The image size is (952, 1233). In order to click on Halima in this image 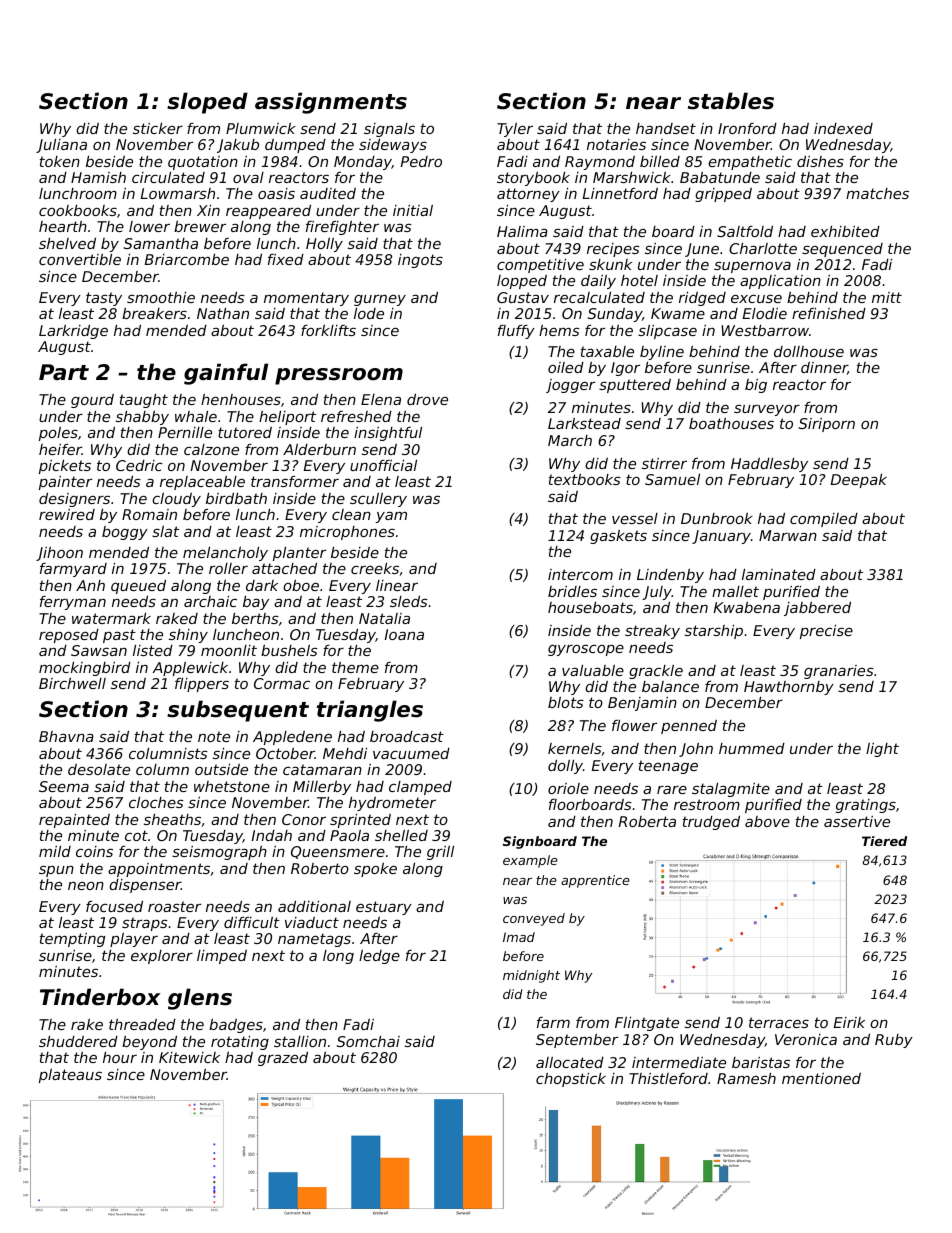, I will do `click(522, 231)`.
